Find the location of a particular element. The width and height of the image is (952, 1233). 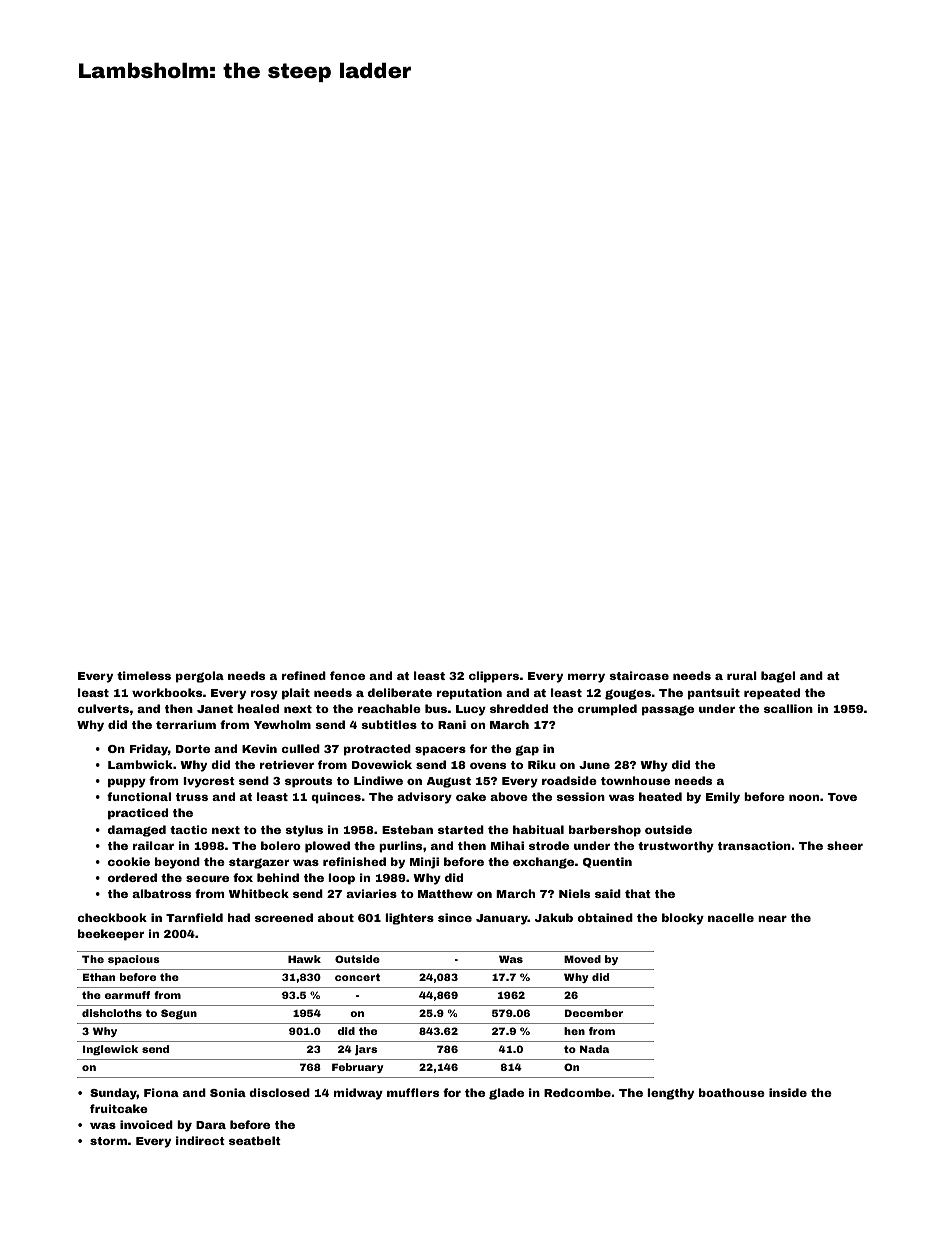

retriever is located at coordinates (287, 764).
